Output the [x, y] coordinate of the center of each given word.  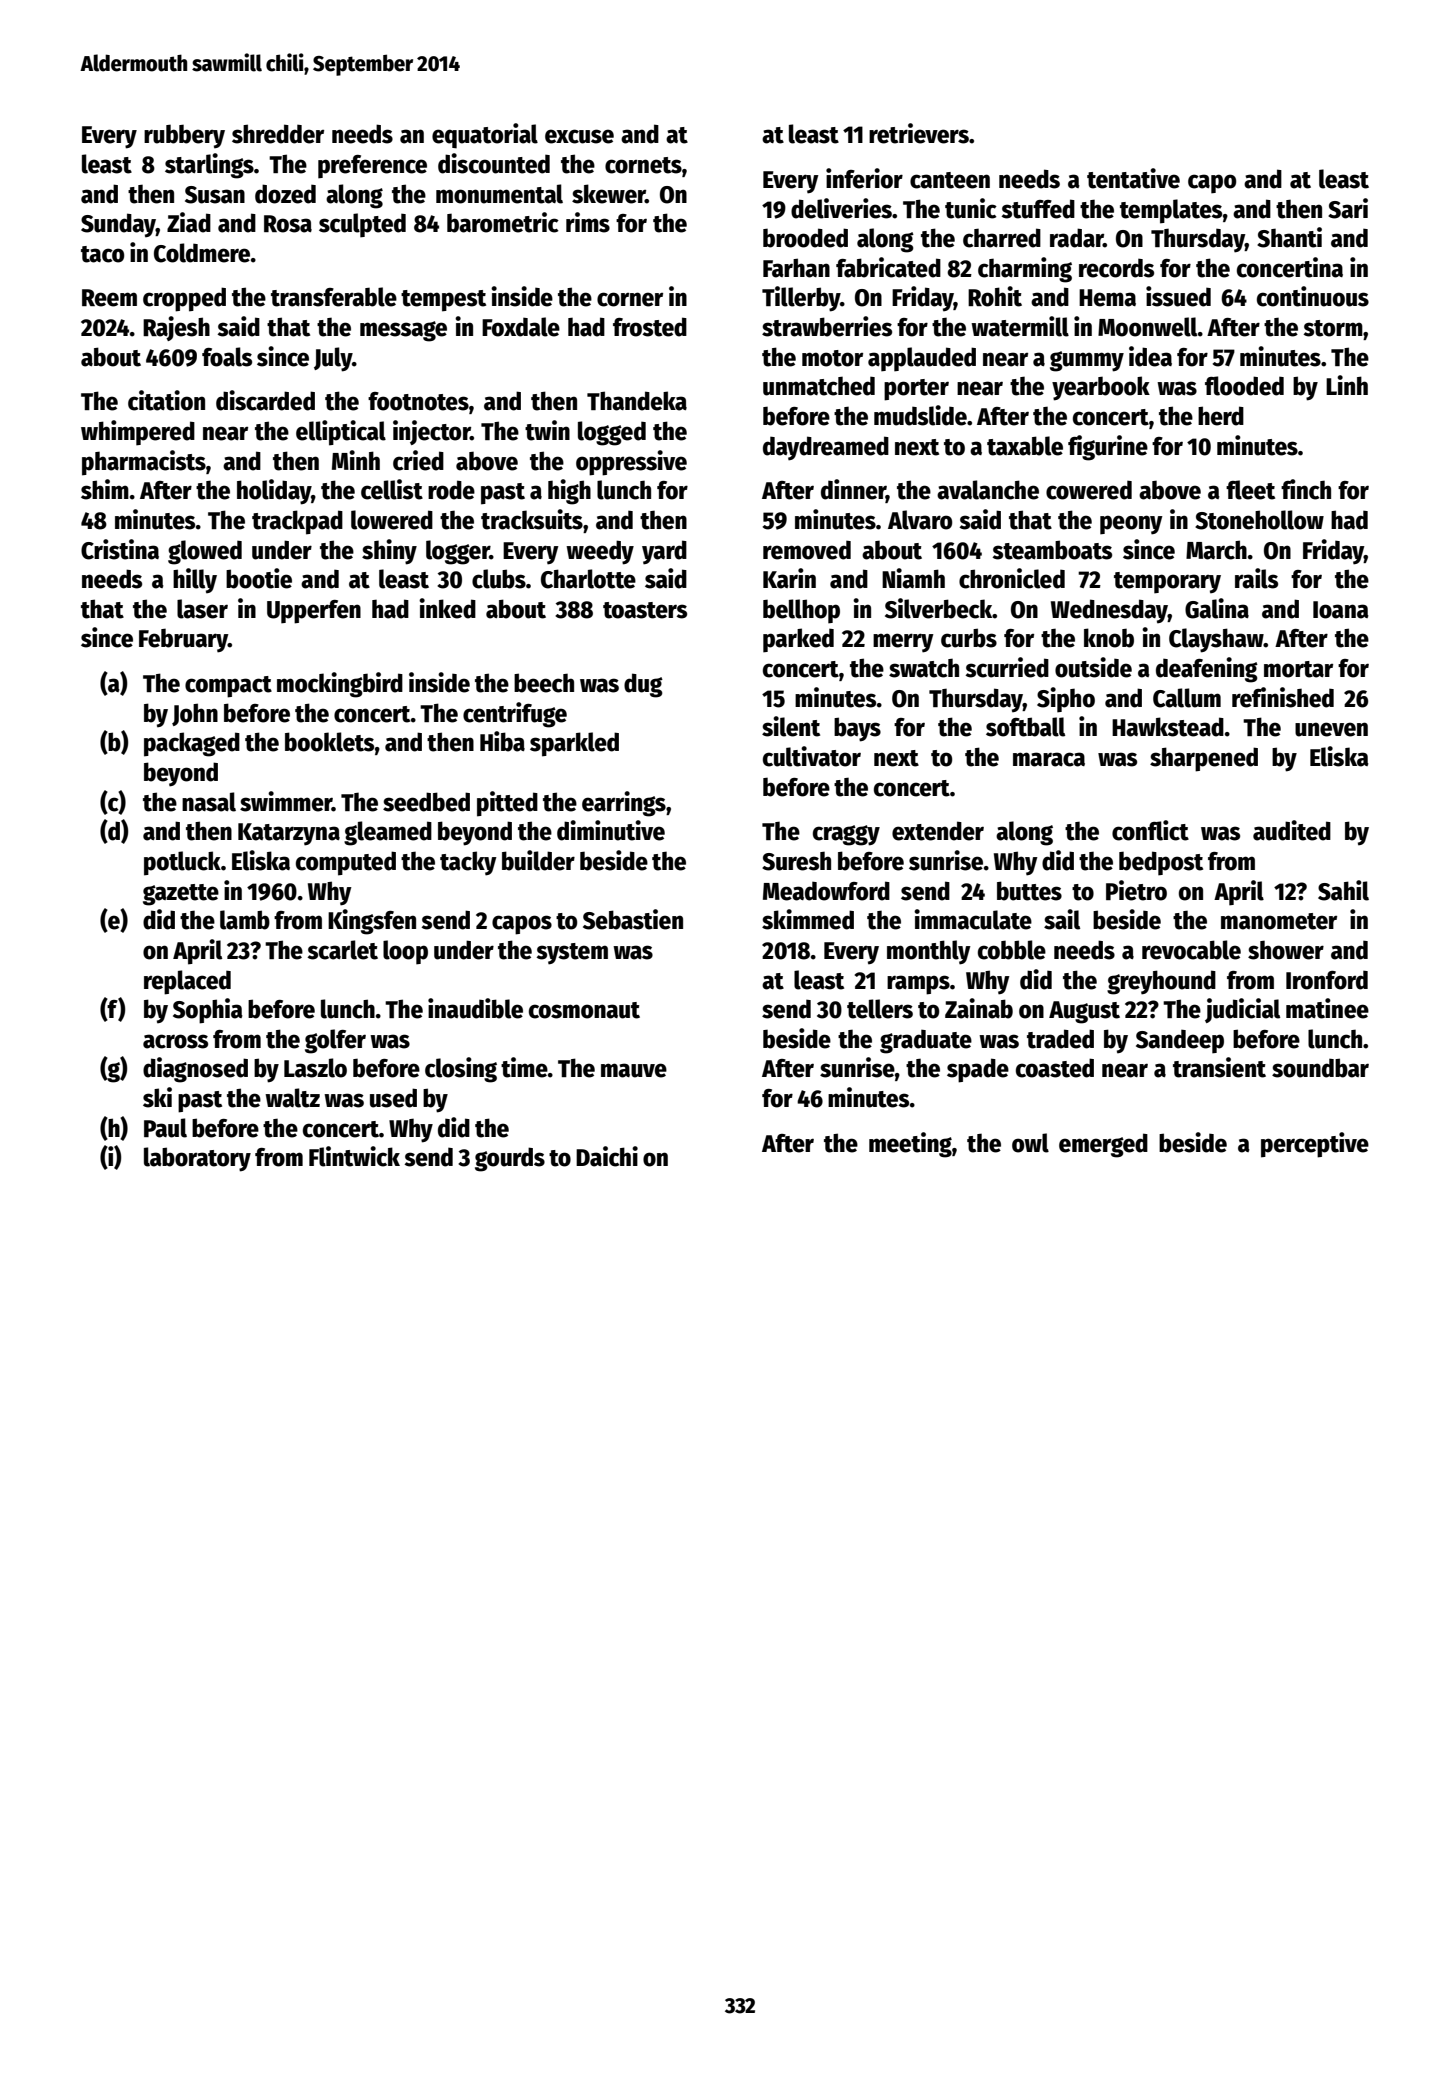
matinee [1327, 1008]
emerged [1103, 1145]
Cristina [120, 549]
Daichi [607, 1156]
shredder [278, 134]
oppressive [631, 463]
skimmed [808, 919]
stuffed [1038, 209]
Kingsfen [372, 922]
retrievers [919, 133]
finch [1306, 489]
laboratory [197, 1159]
